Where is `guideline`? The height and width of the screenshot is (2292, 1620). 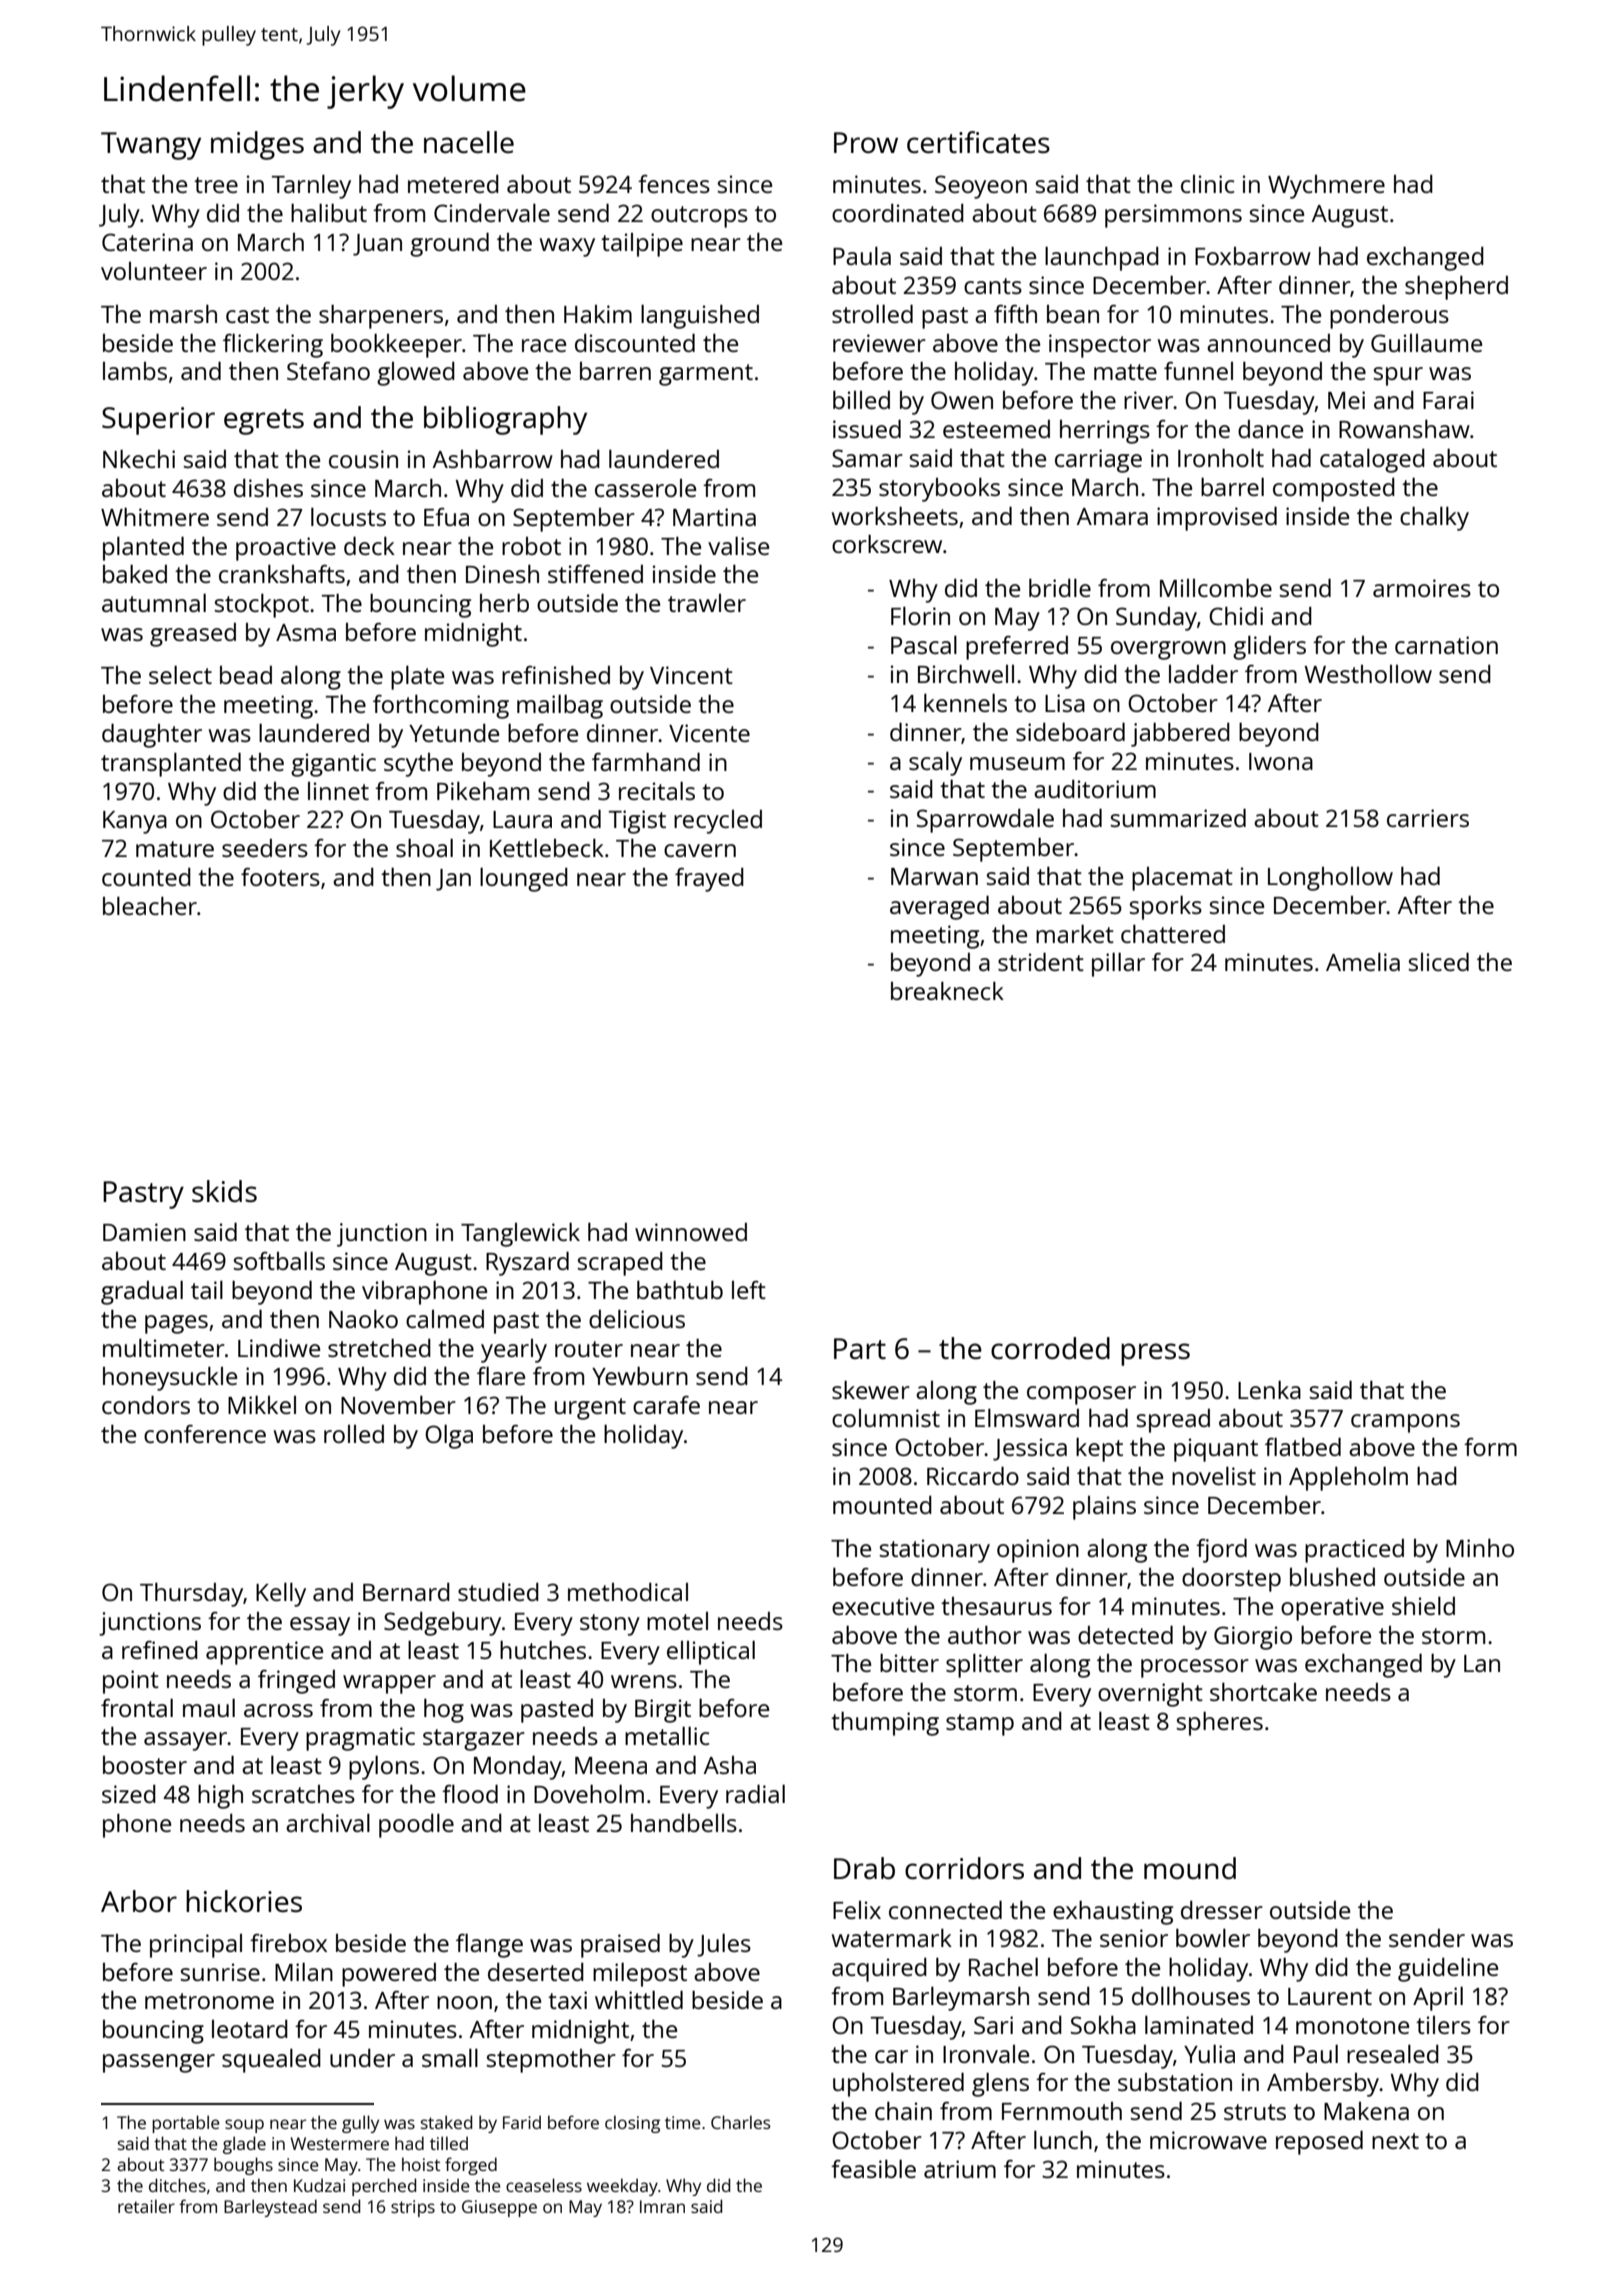 guideline is located at coordinates (1448, 1969).
